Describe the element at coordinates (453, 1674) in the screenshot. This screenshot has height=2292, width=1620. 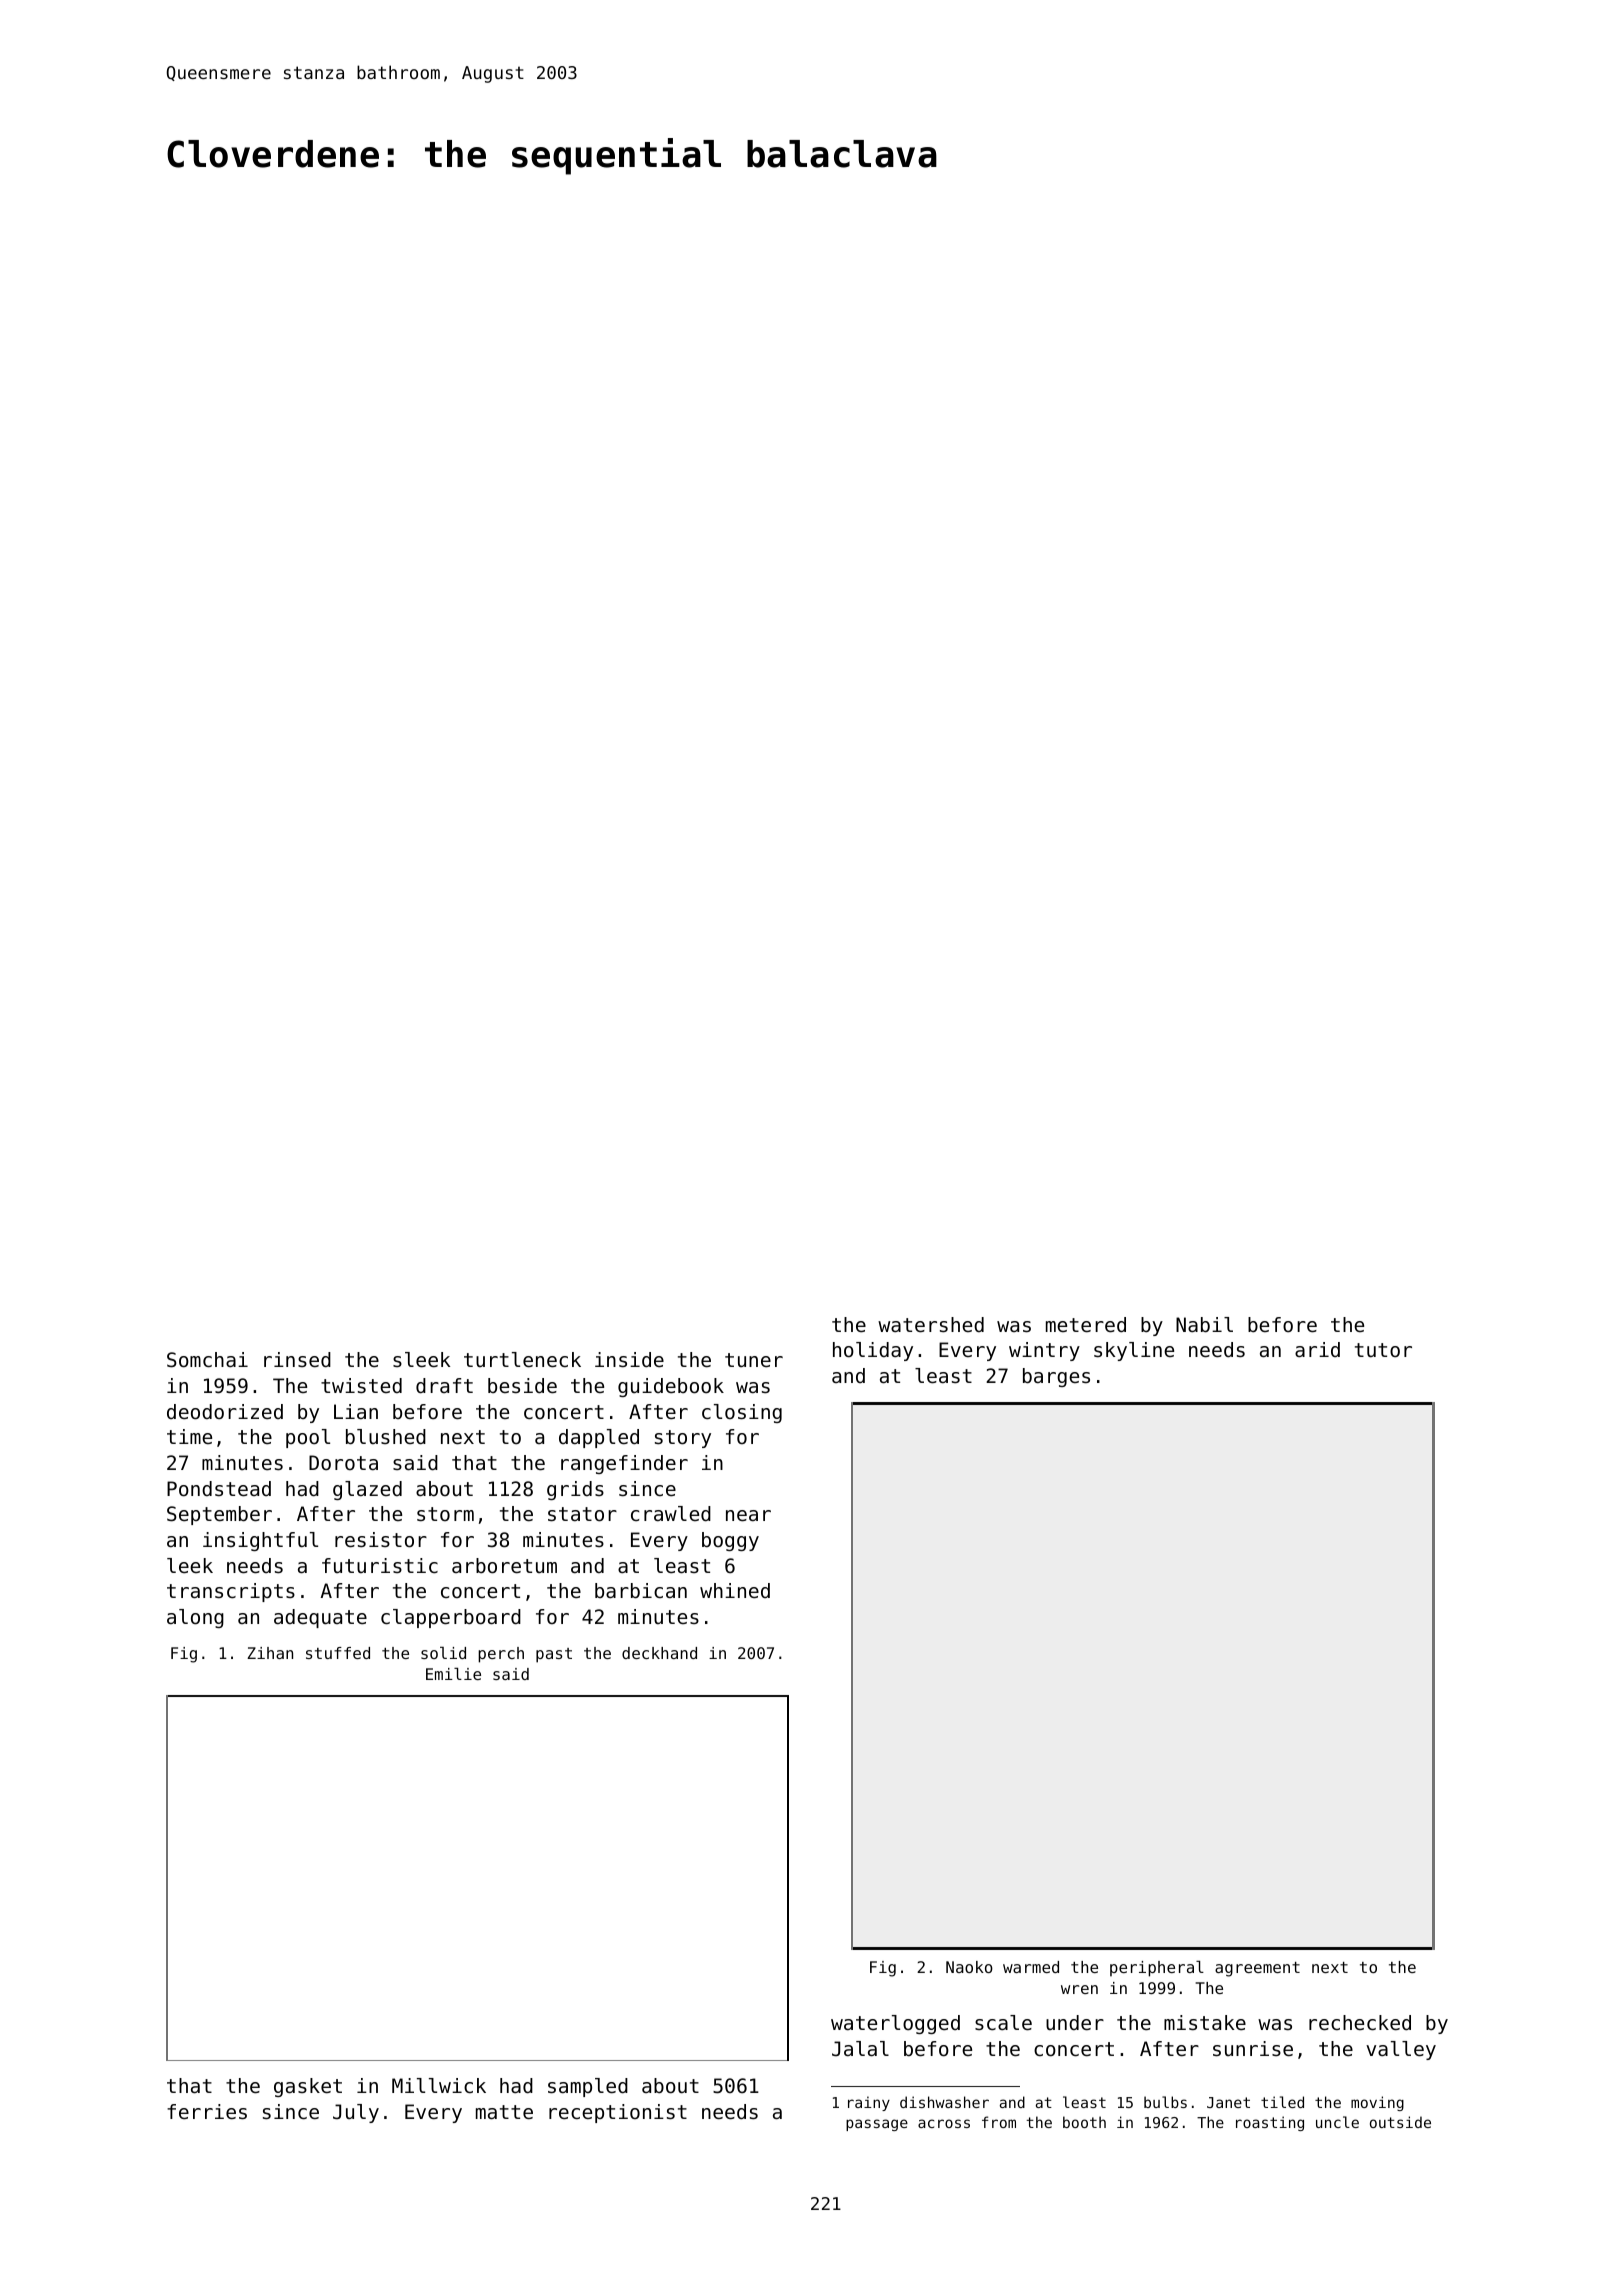
I see `Emilie` at that location.
